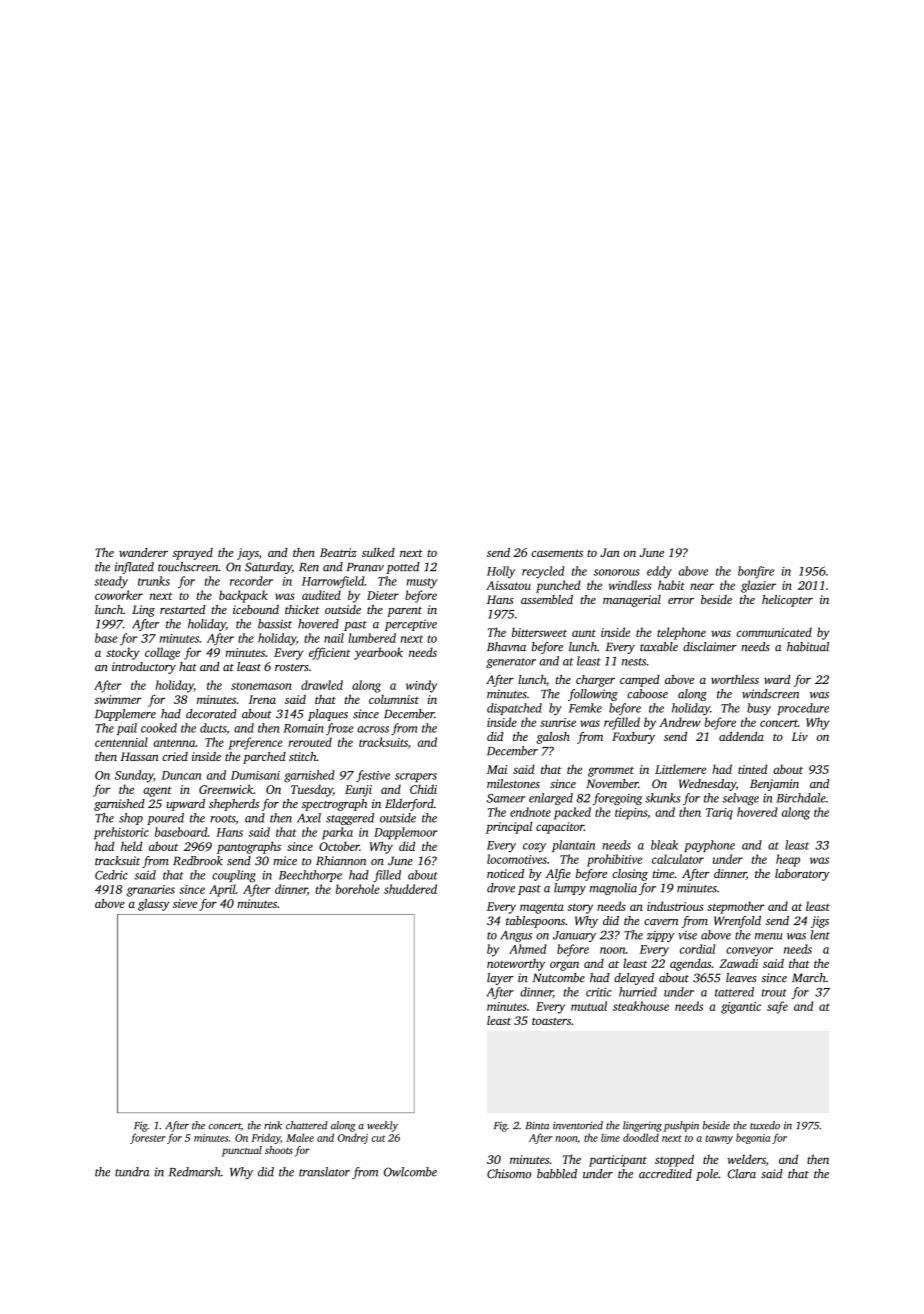  What do you see at coordinates (365, 567) in the page?
I see `Pranav` at bounding box center [365, 567].
